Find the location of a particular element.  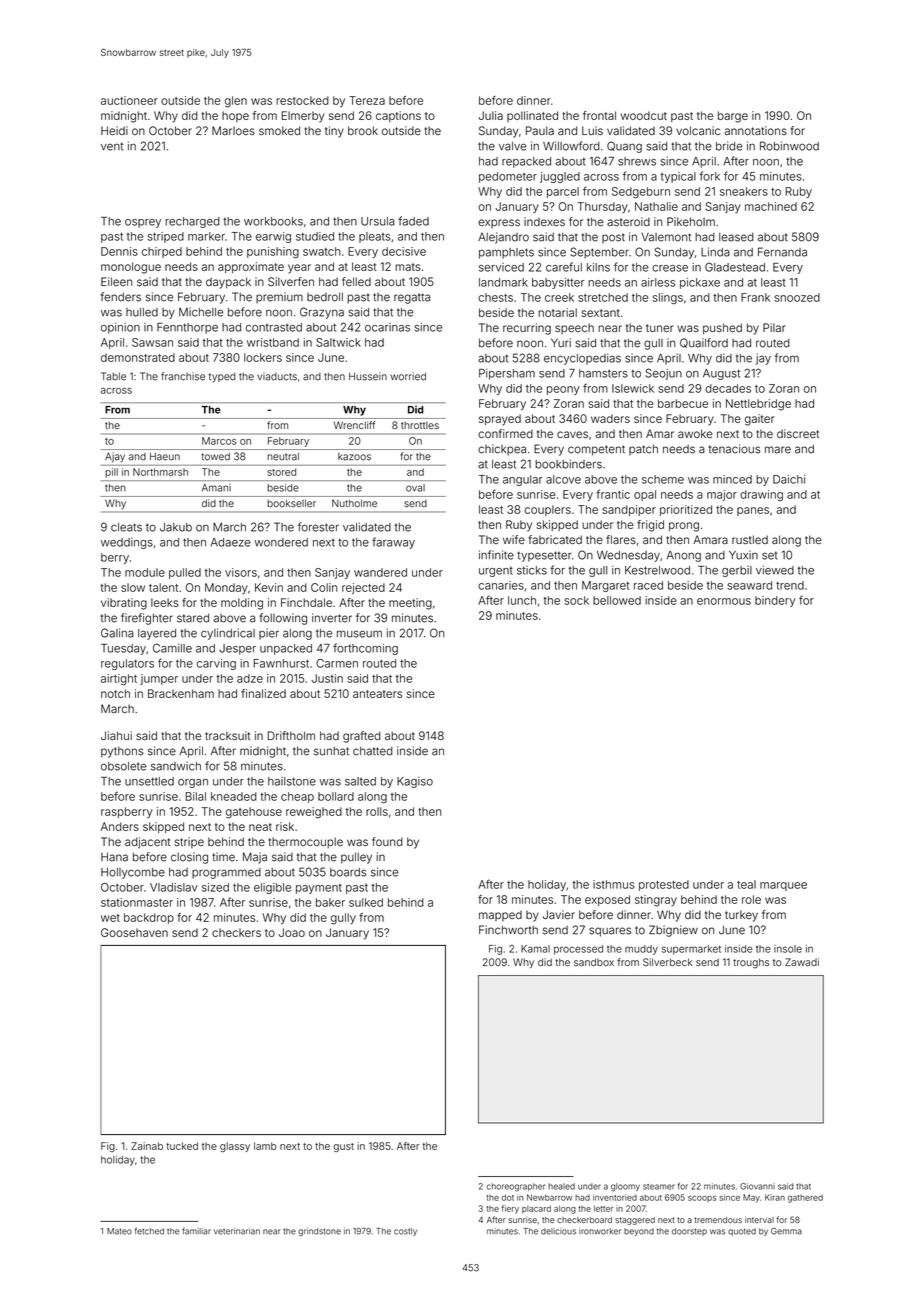

lamb is located at coordinates (265, 1146).
